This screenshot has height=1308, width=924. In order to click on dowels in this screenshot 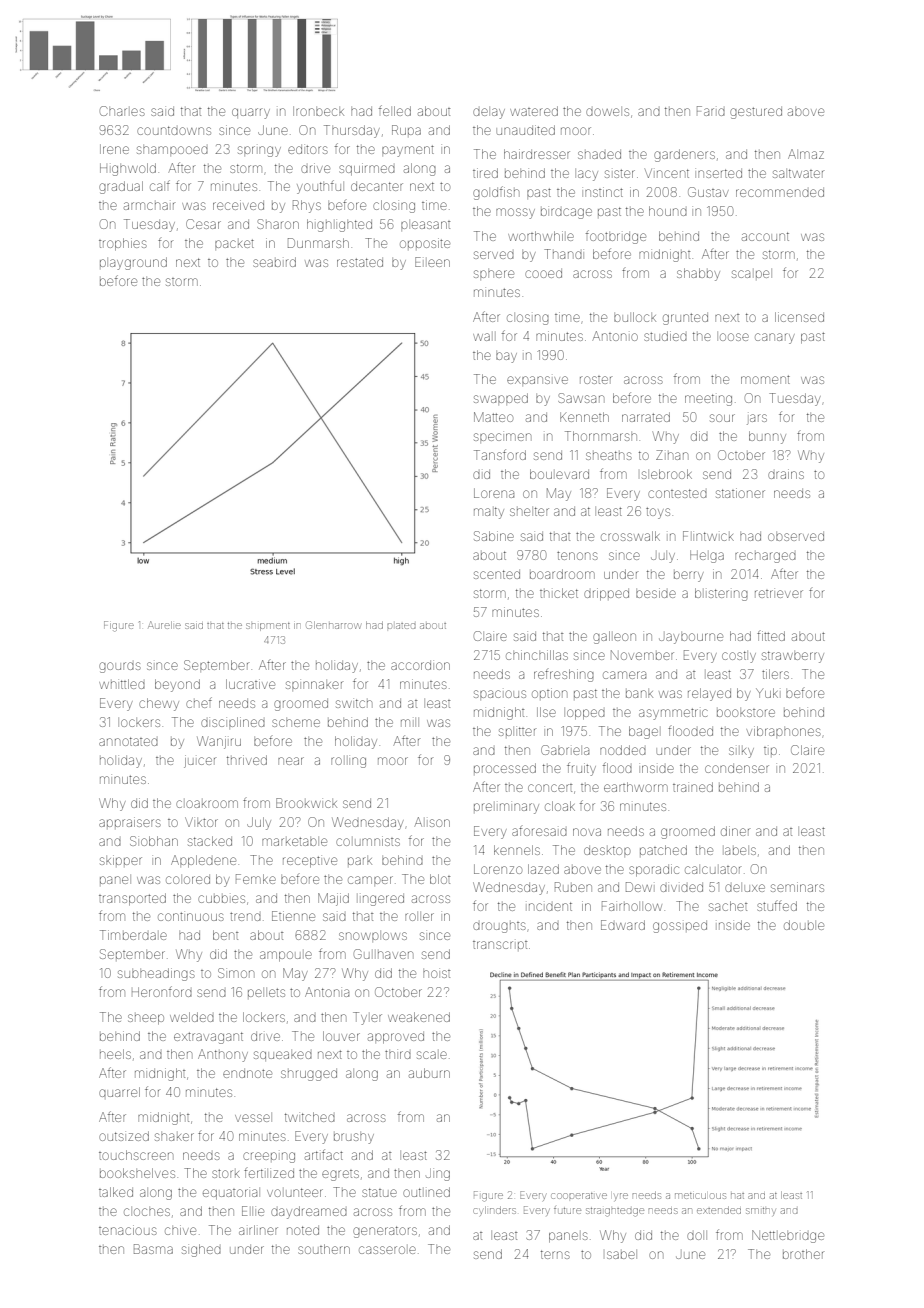, I will do `click(607, 112)`.
